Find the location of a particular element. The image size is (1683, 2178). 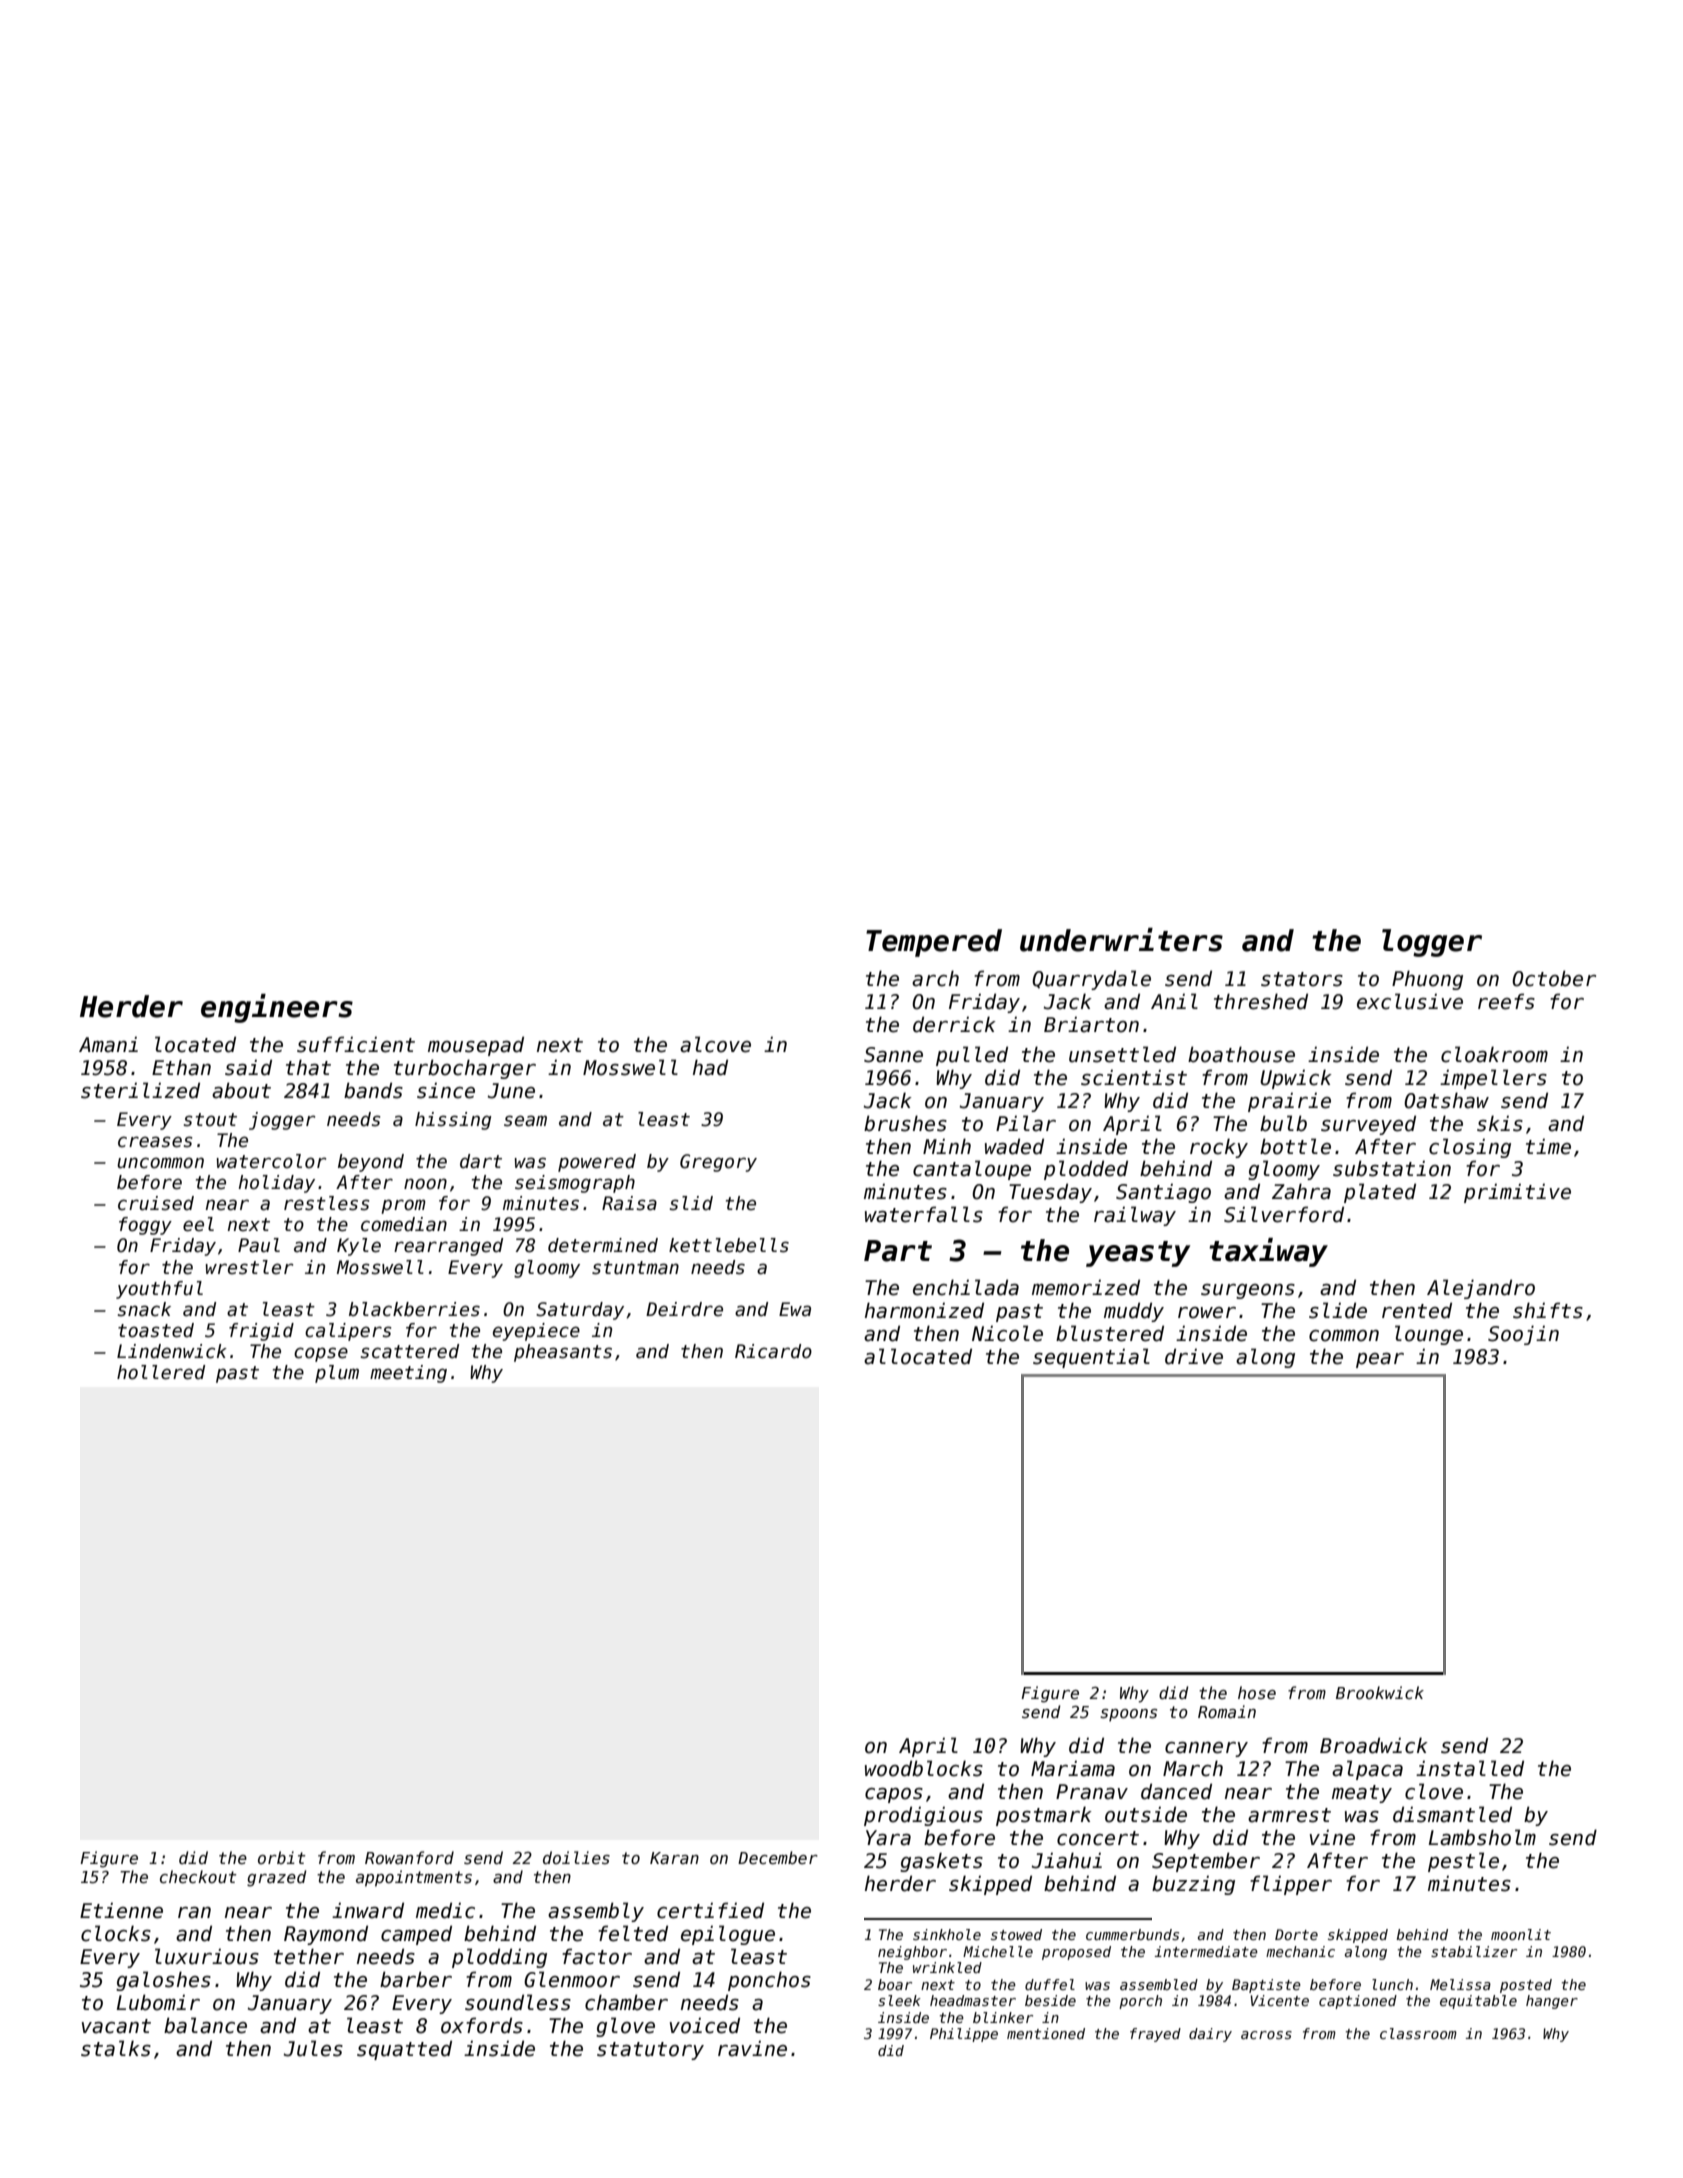

stators is located at coordinates (1302, 979).
